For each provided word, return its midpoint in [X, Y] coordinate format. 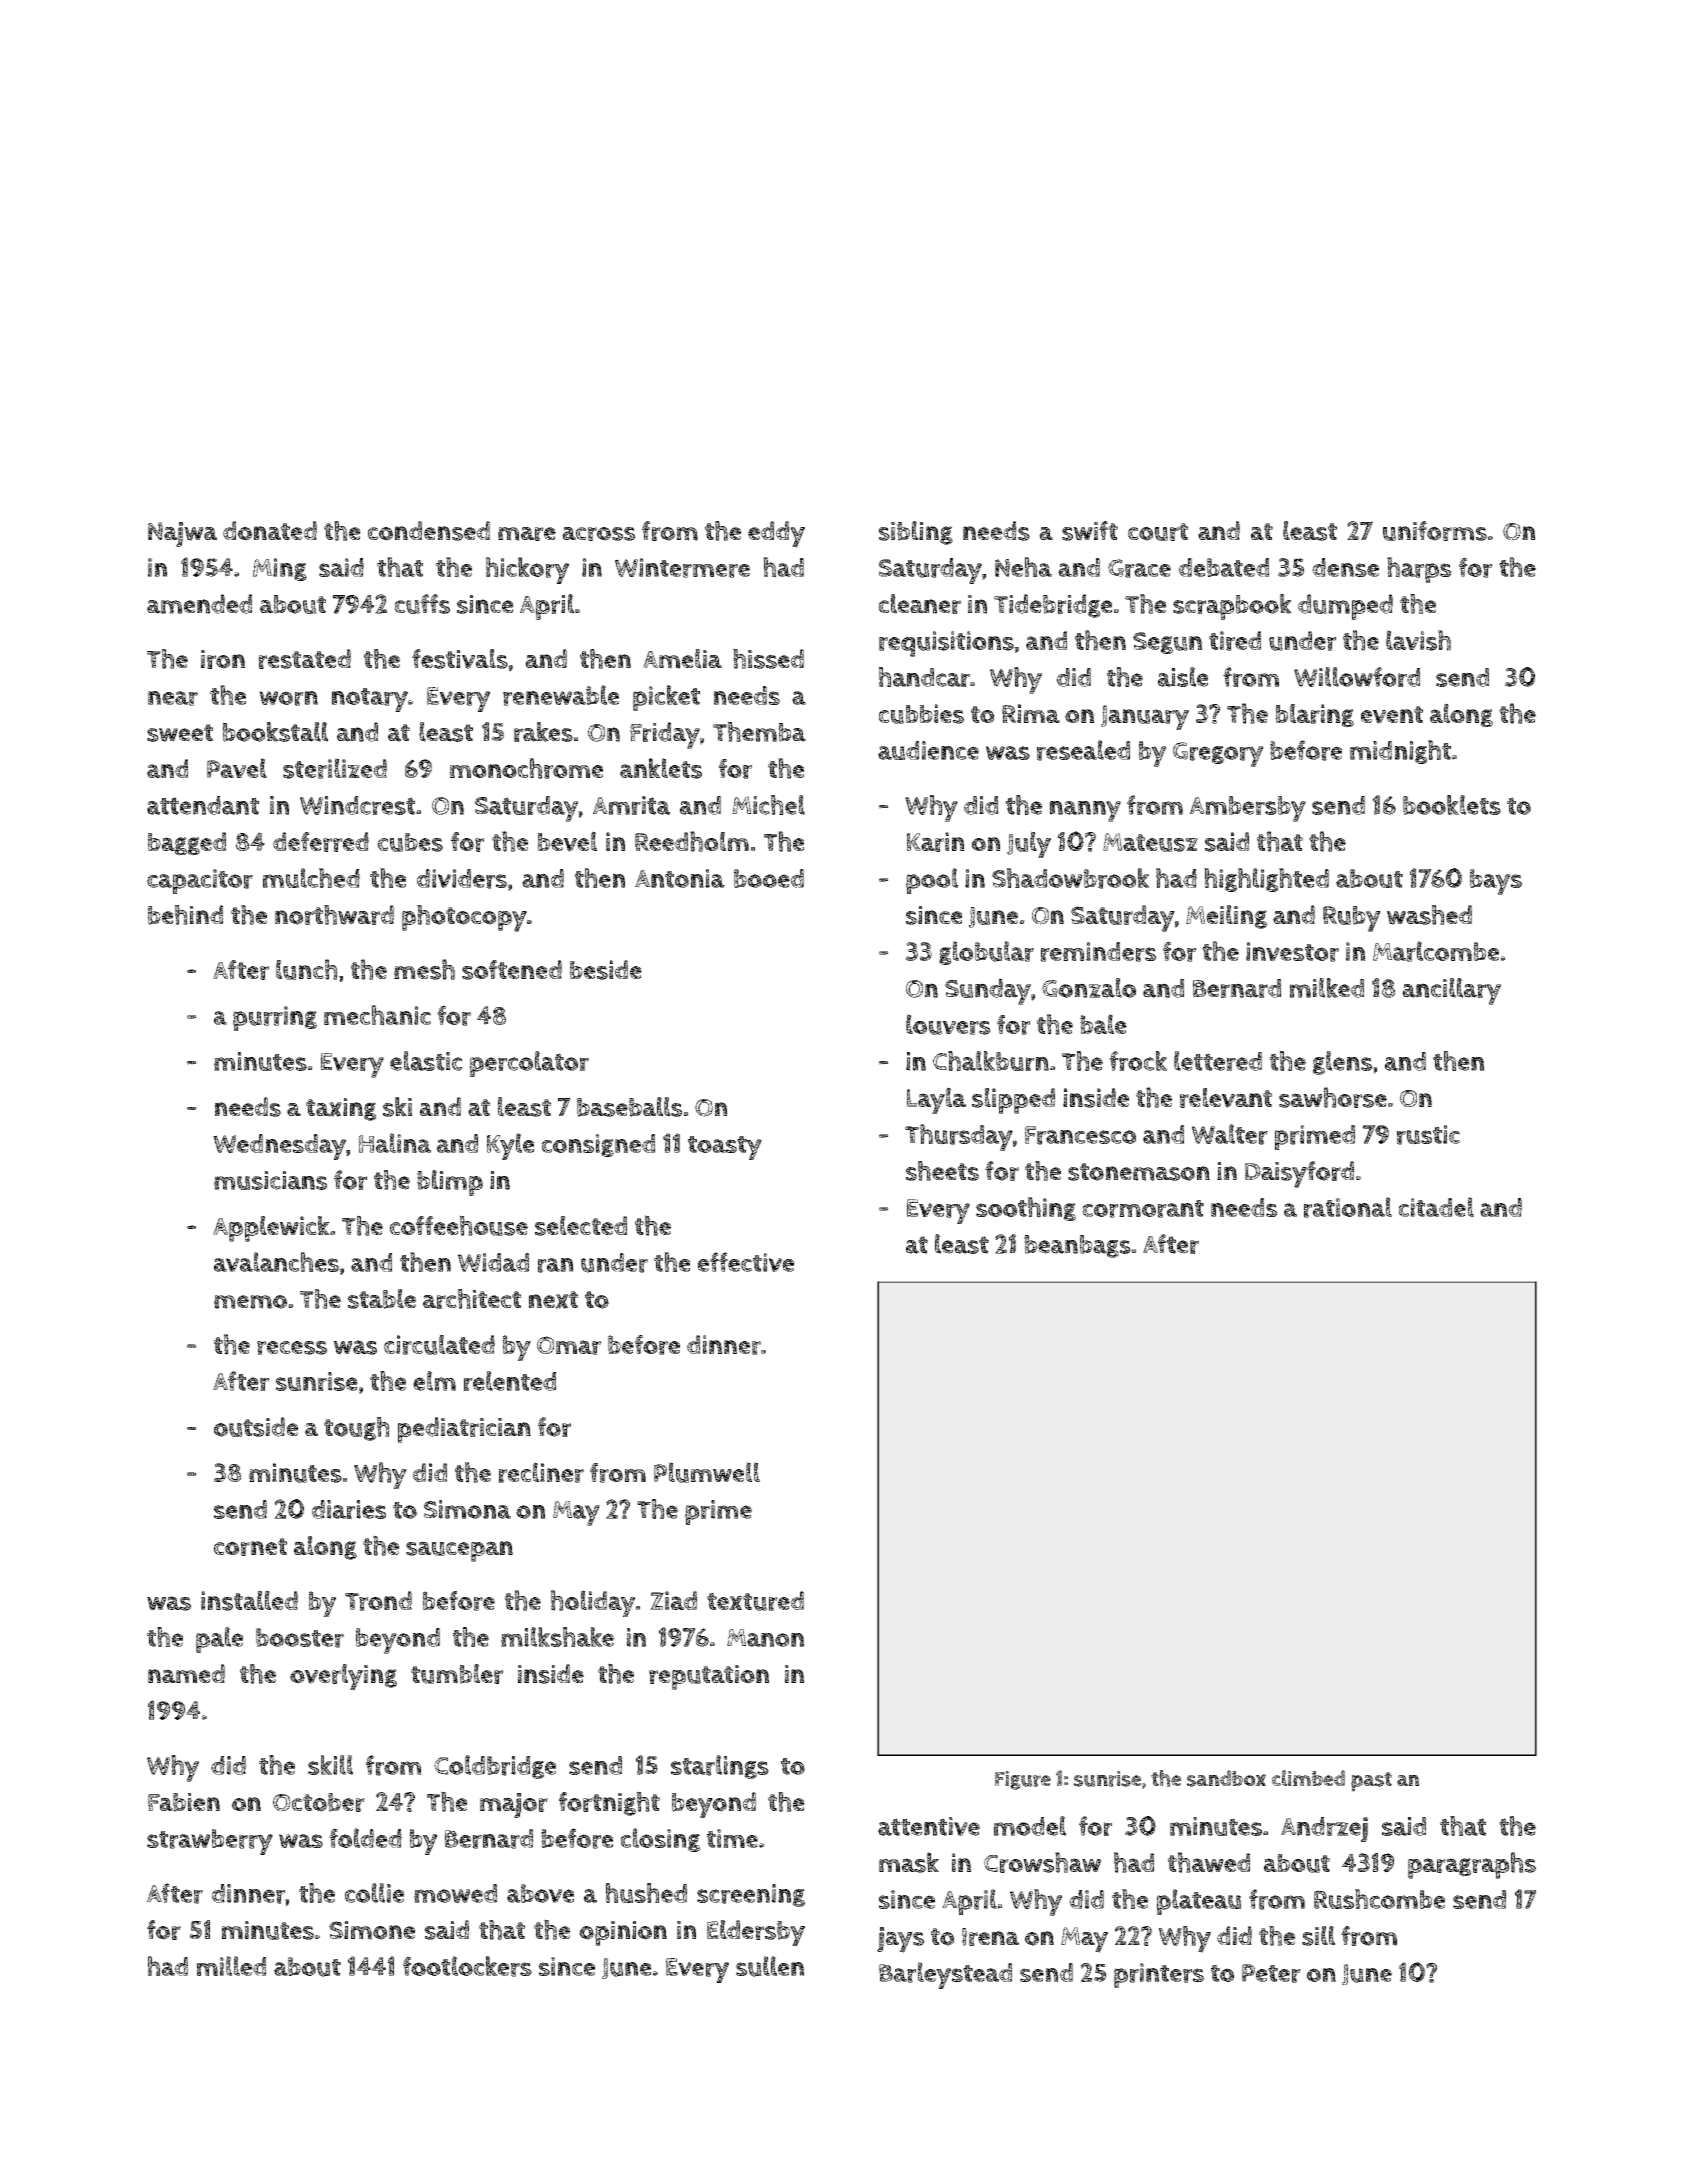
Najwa [182, 534]
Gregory [1218, 754]
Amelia [682, 659]
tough [357, 1429]
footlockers [467, 1966]
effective [746, 1262]
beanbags [1077, 1246]
